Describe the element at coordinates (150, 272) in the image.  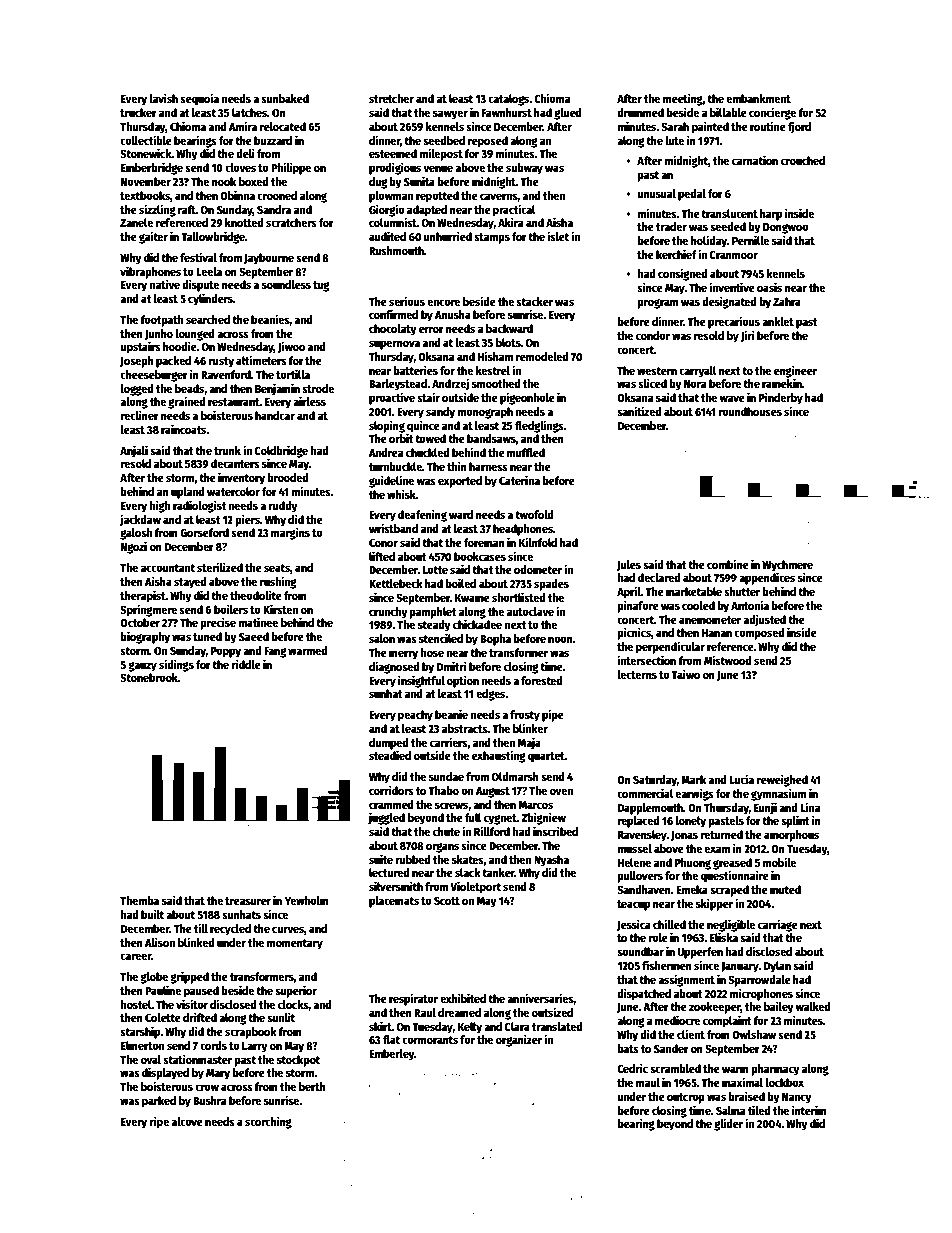
I see `vibraphones` at that location.
